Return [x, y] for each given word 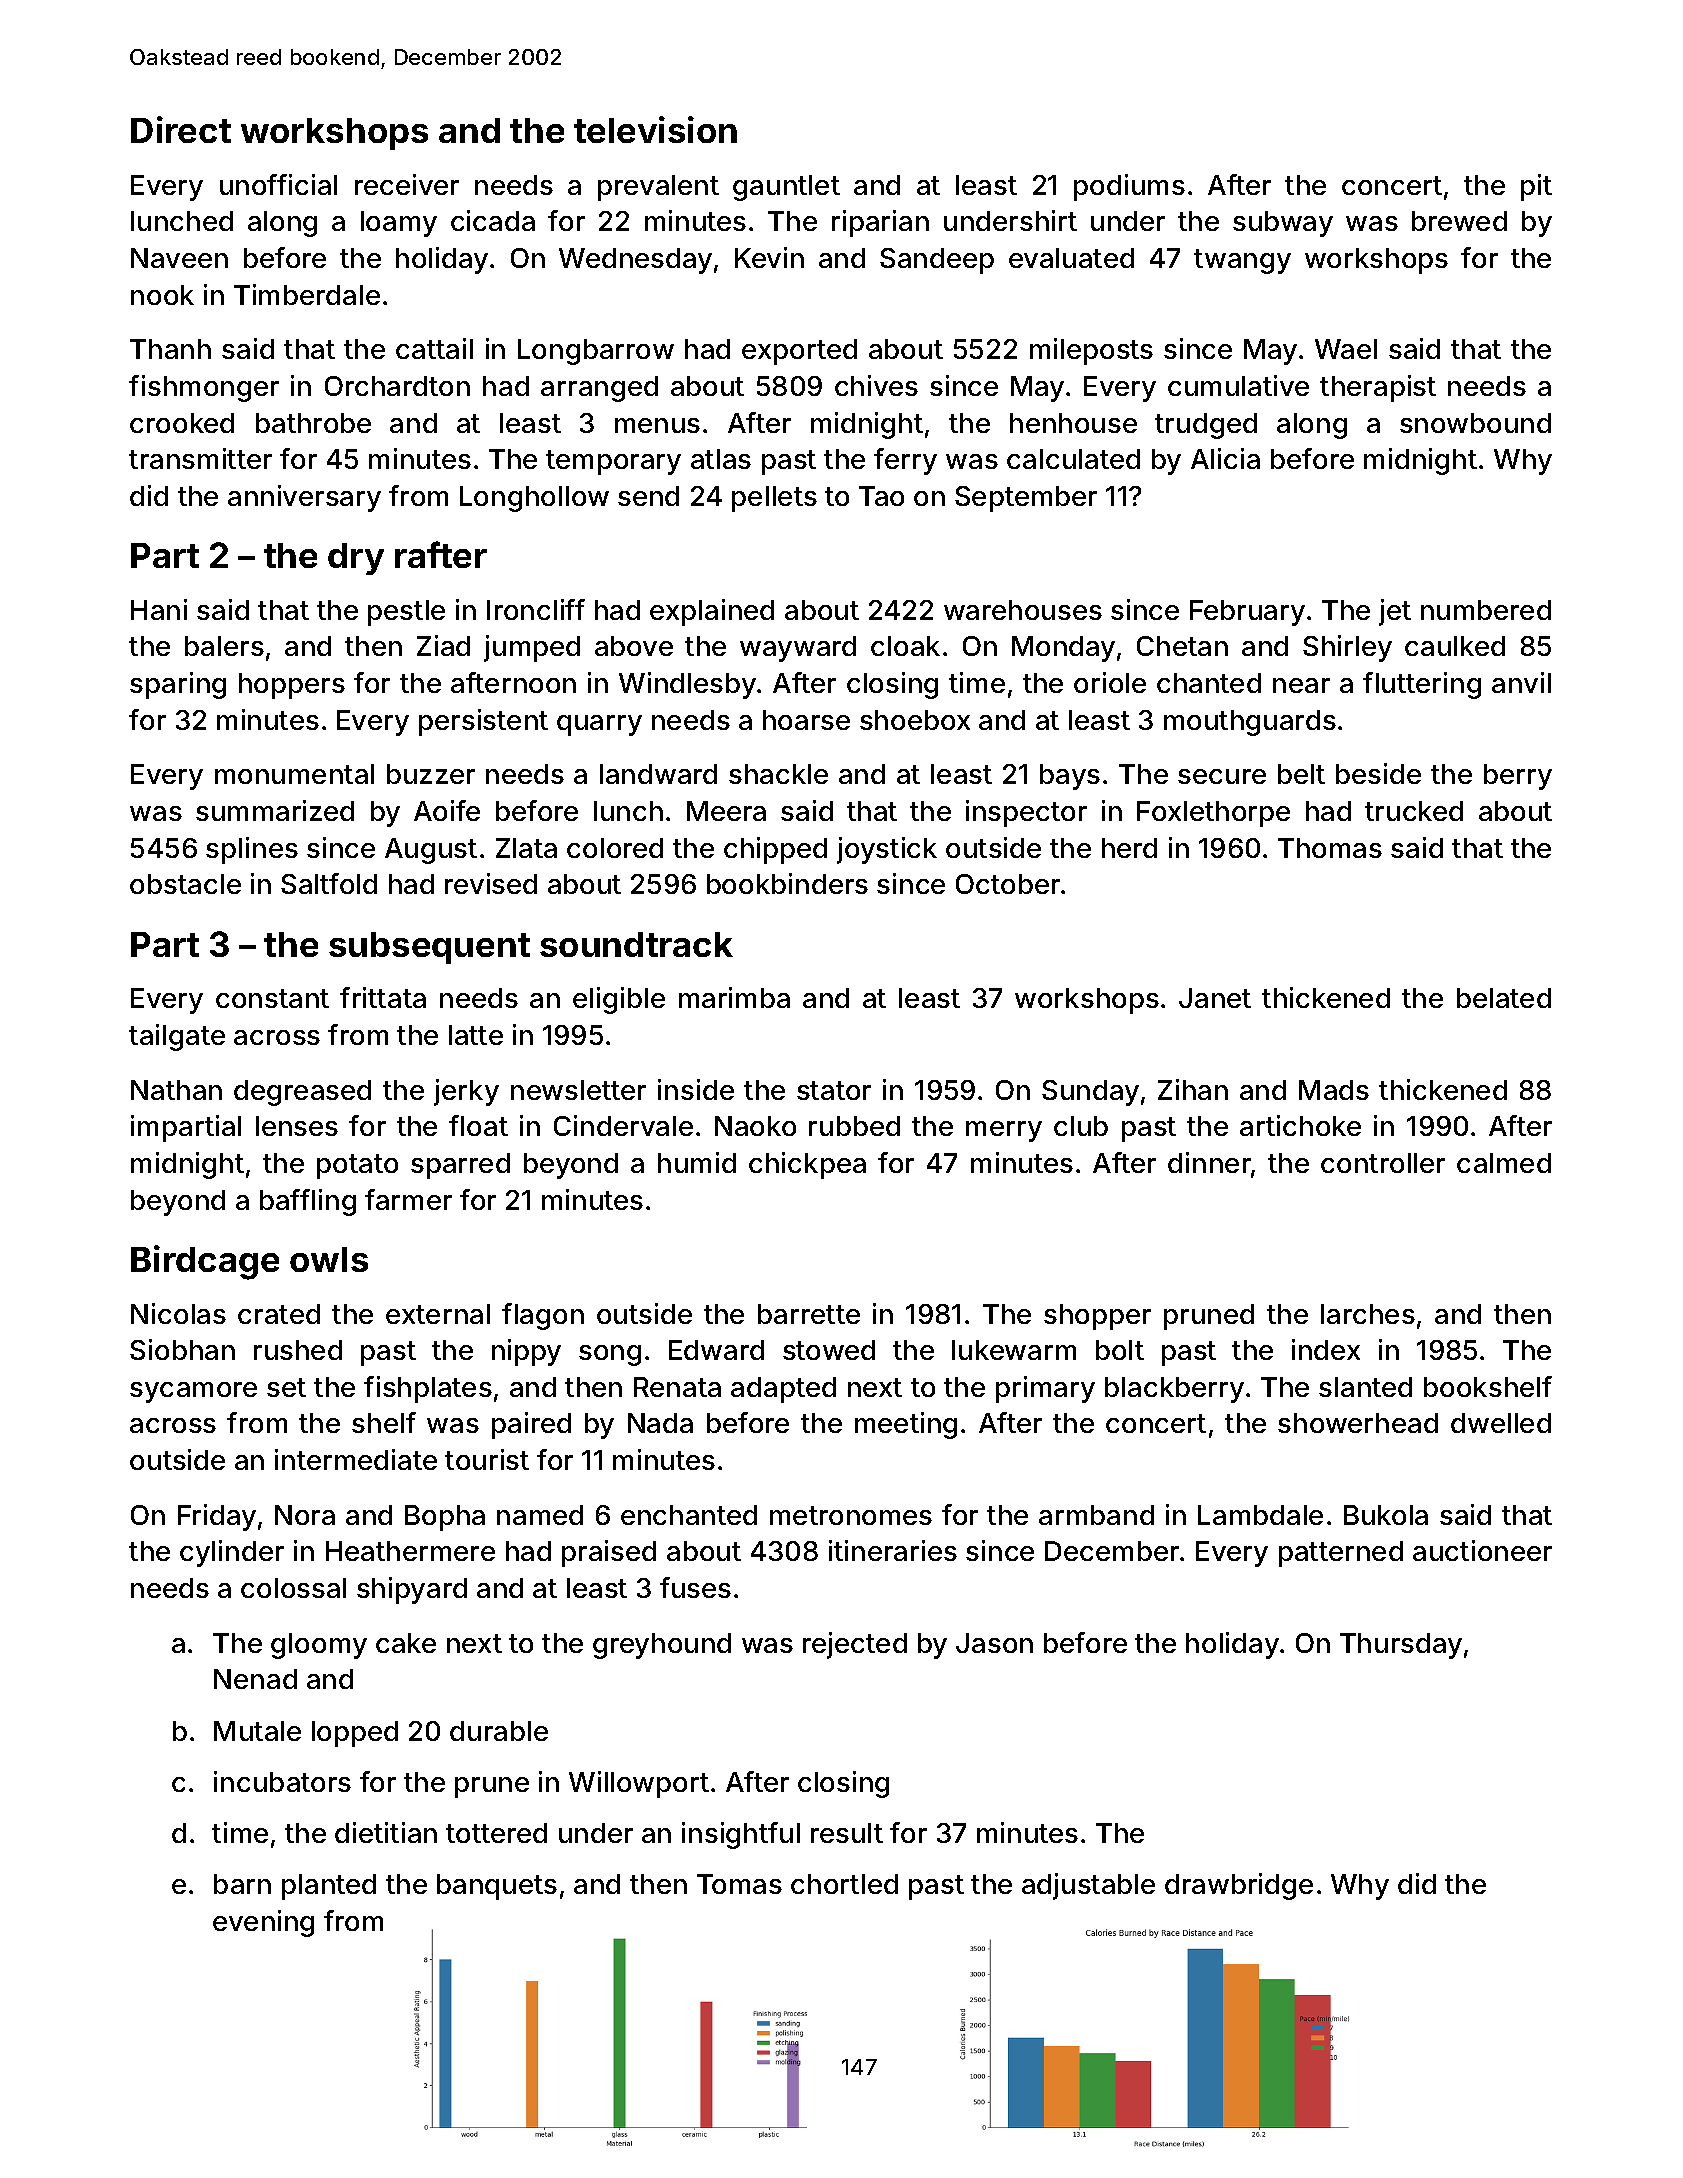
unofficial [278, 184]
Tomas [739, 1884]
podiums [1129, 187]
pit [1536, 187]
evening [263, 1923]
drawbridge [1239, 1886]
